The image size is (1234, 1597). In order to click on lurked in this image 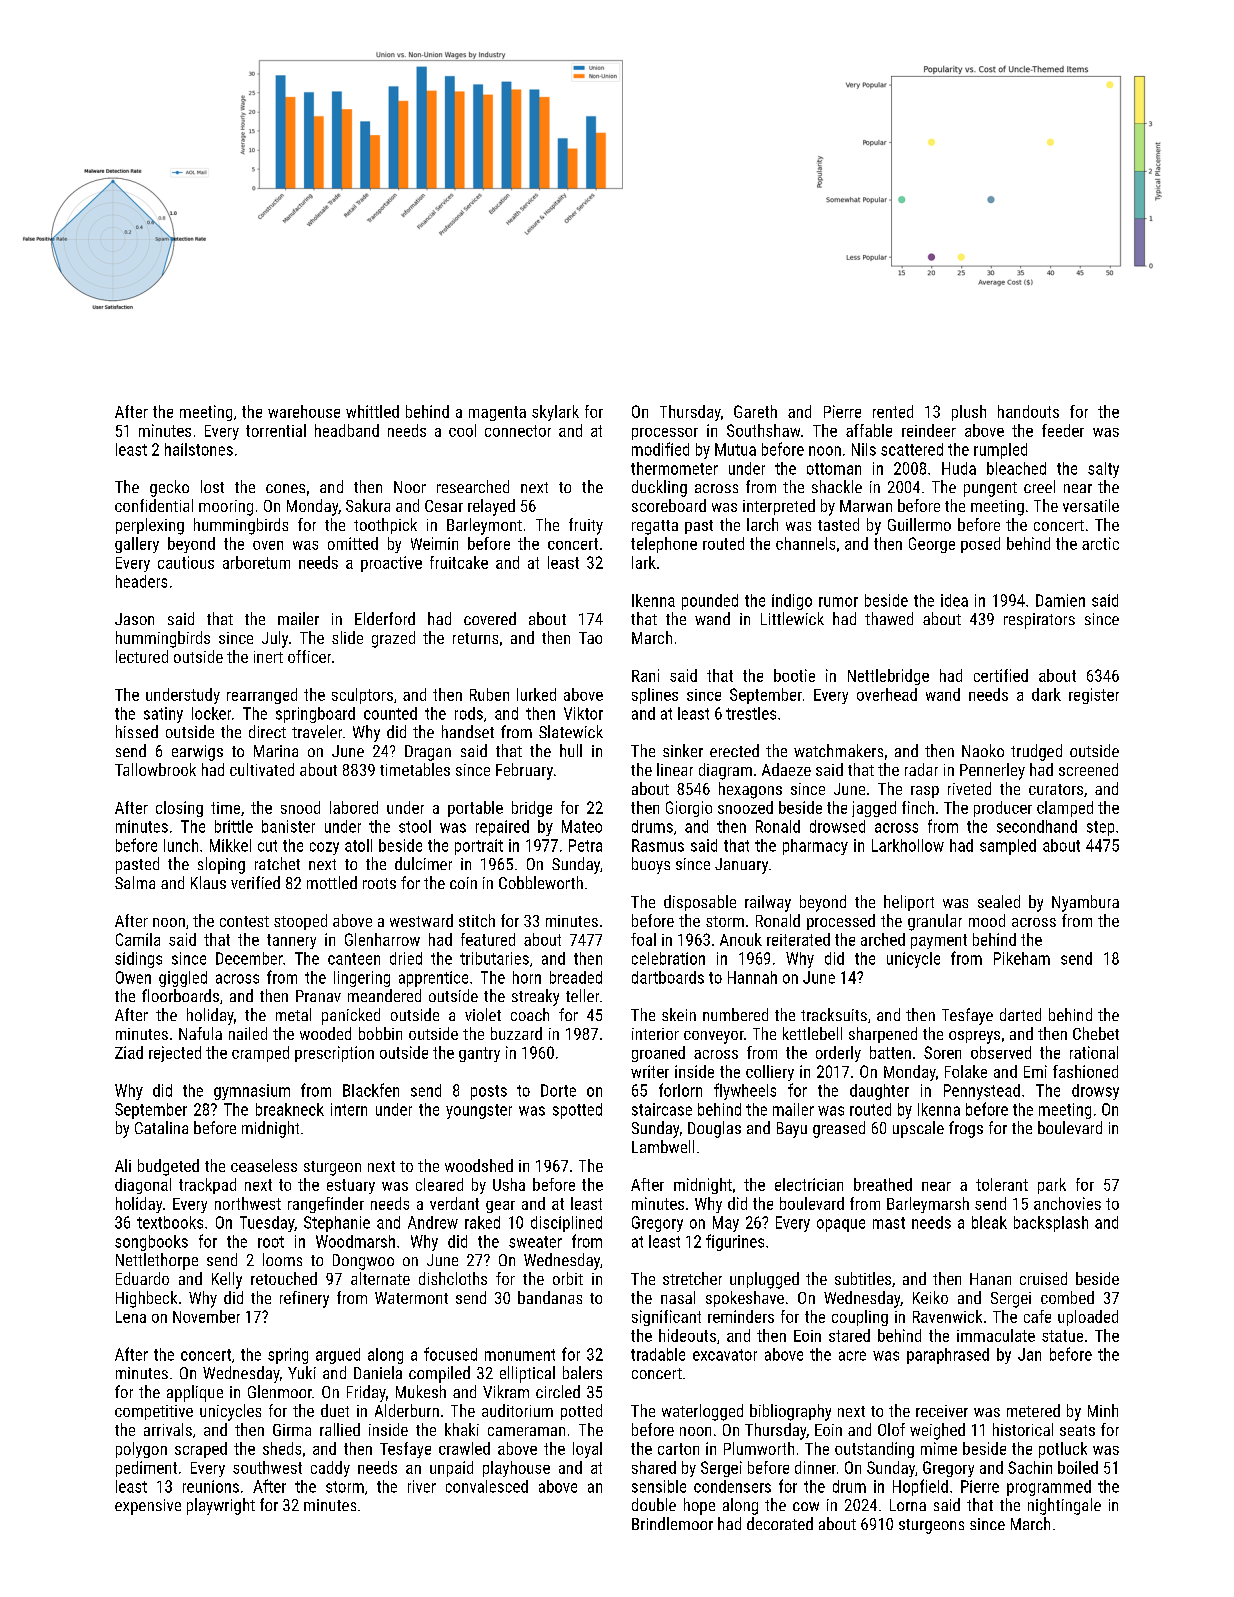, I will do `click(536, 694)`.
